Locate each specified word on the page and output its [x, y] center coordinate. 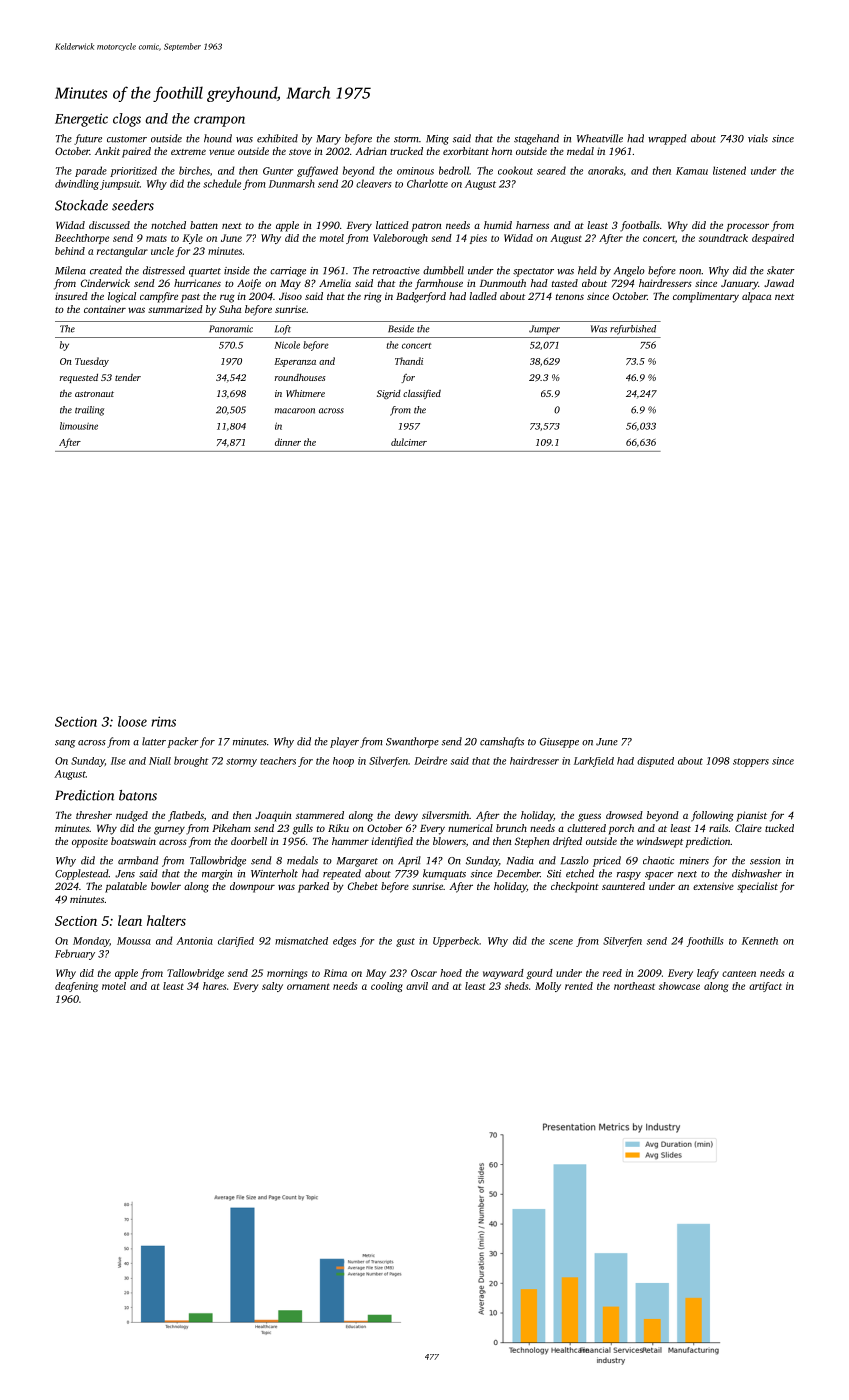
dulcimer [409, 442]
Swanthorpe [412, 742]
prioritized [133, 171]
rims [163, 721]
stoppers [751, 762]
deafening [76, 987]
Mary [329, 140]
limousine [79, 426]
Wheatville [600, 138]
